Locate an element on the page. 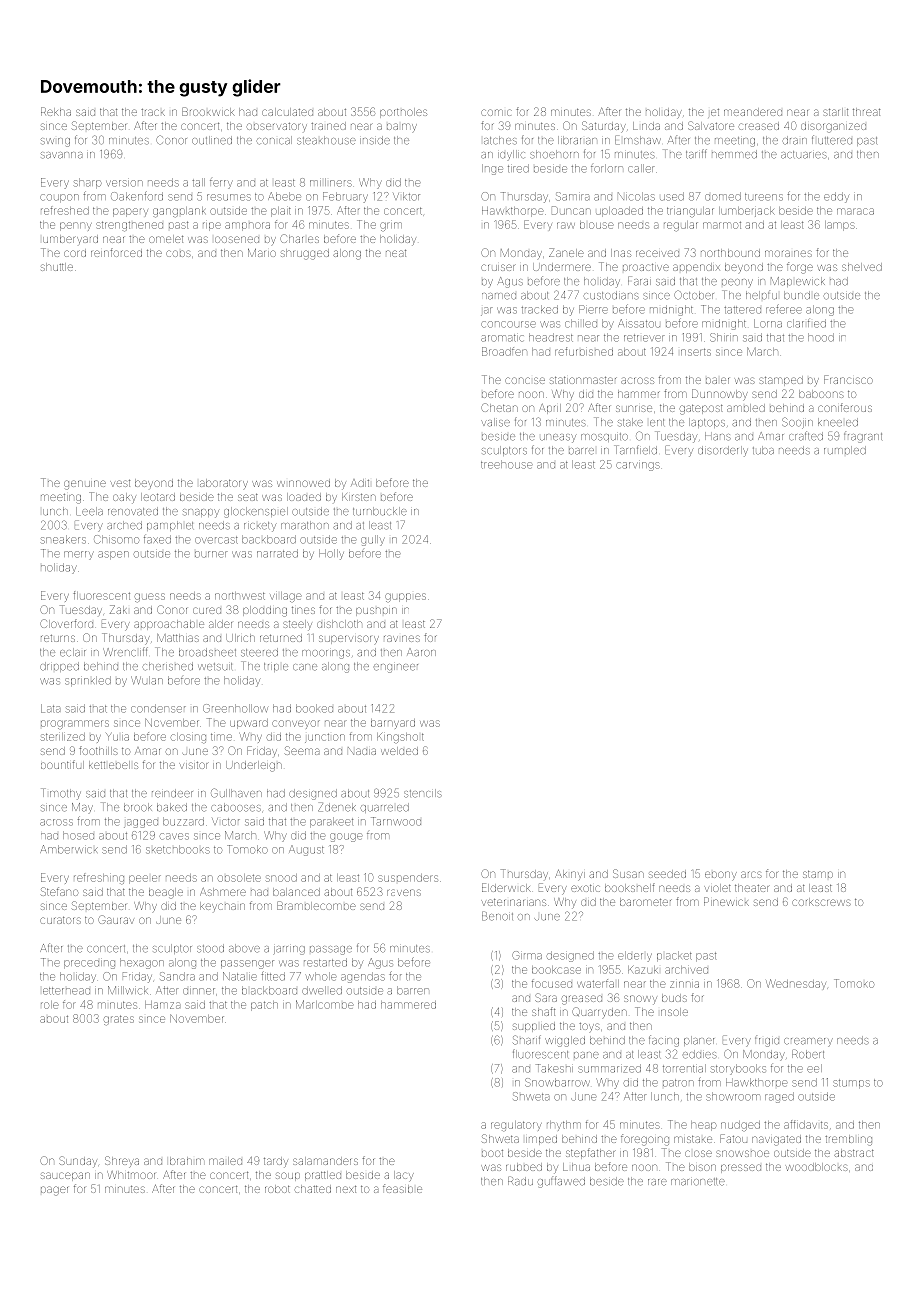 The width and height of the page is (924, 1308). resumes is located at coordinates (229, 197).
